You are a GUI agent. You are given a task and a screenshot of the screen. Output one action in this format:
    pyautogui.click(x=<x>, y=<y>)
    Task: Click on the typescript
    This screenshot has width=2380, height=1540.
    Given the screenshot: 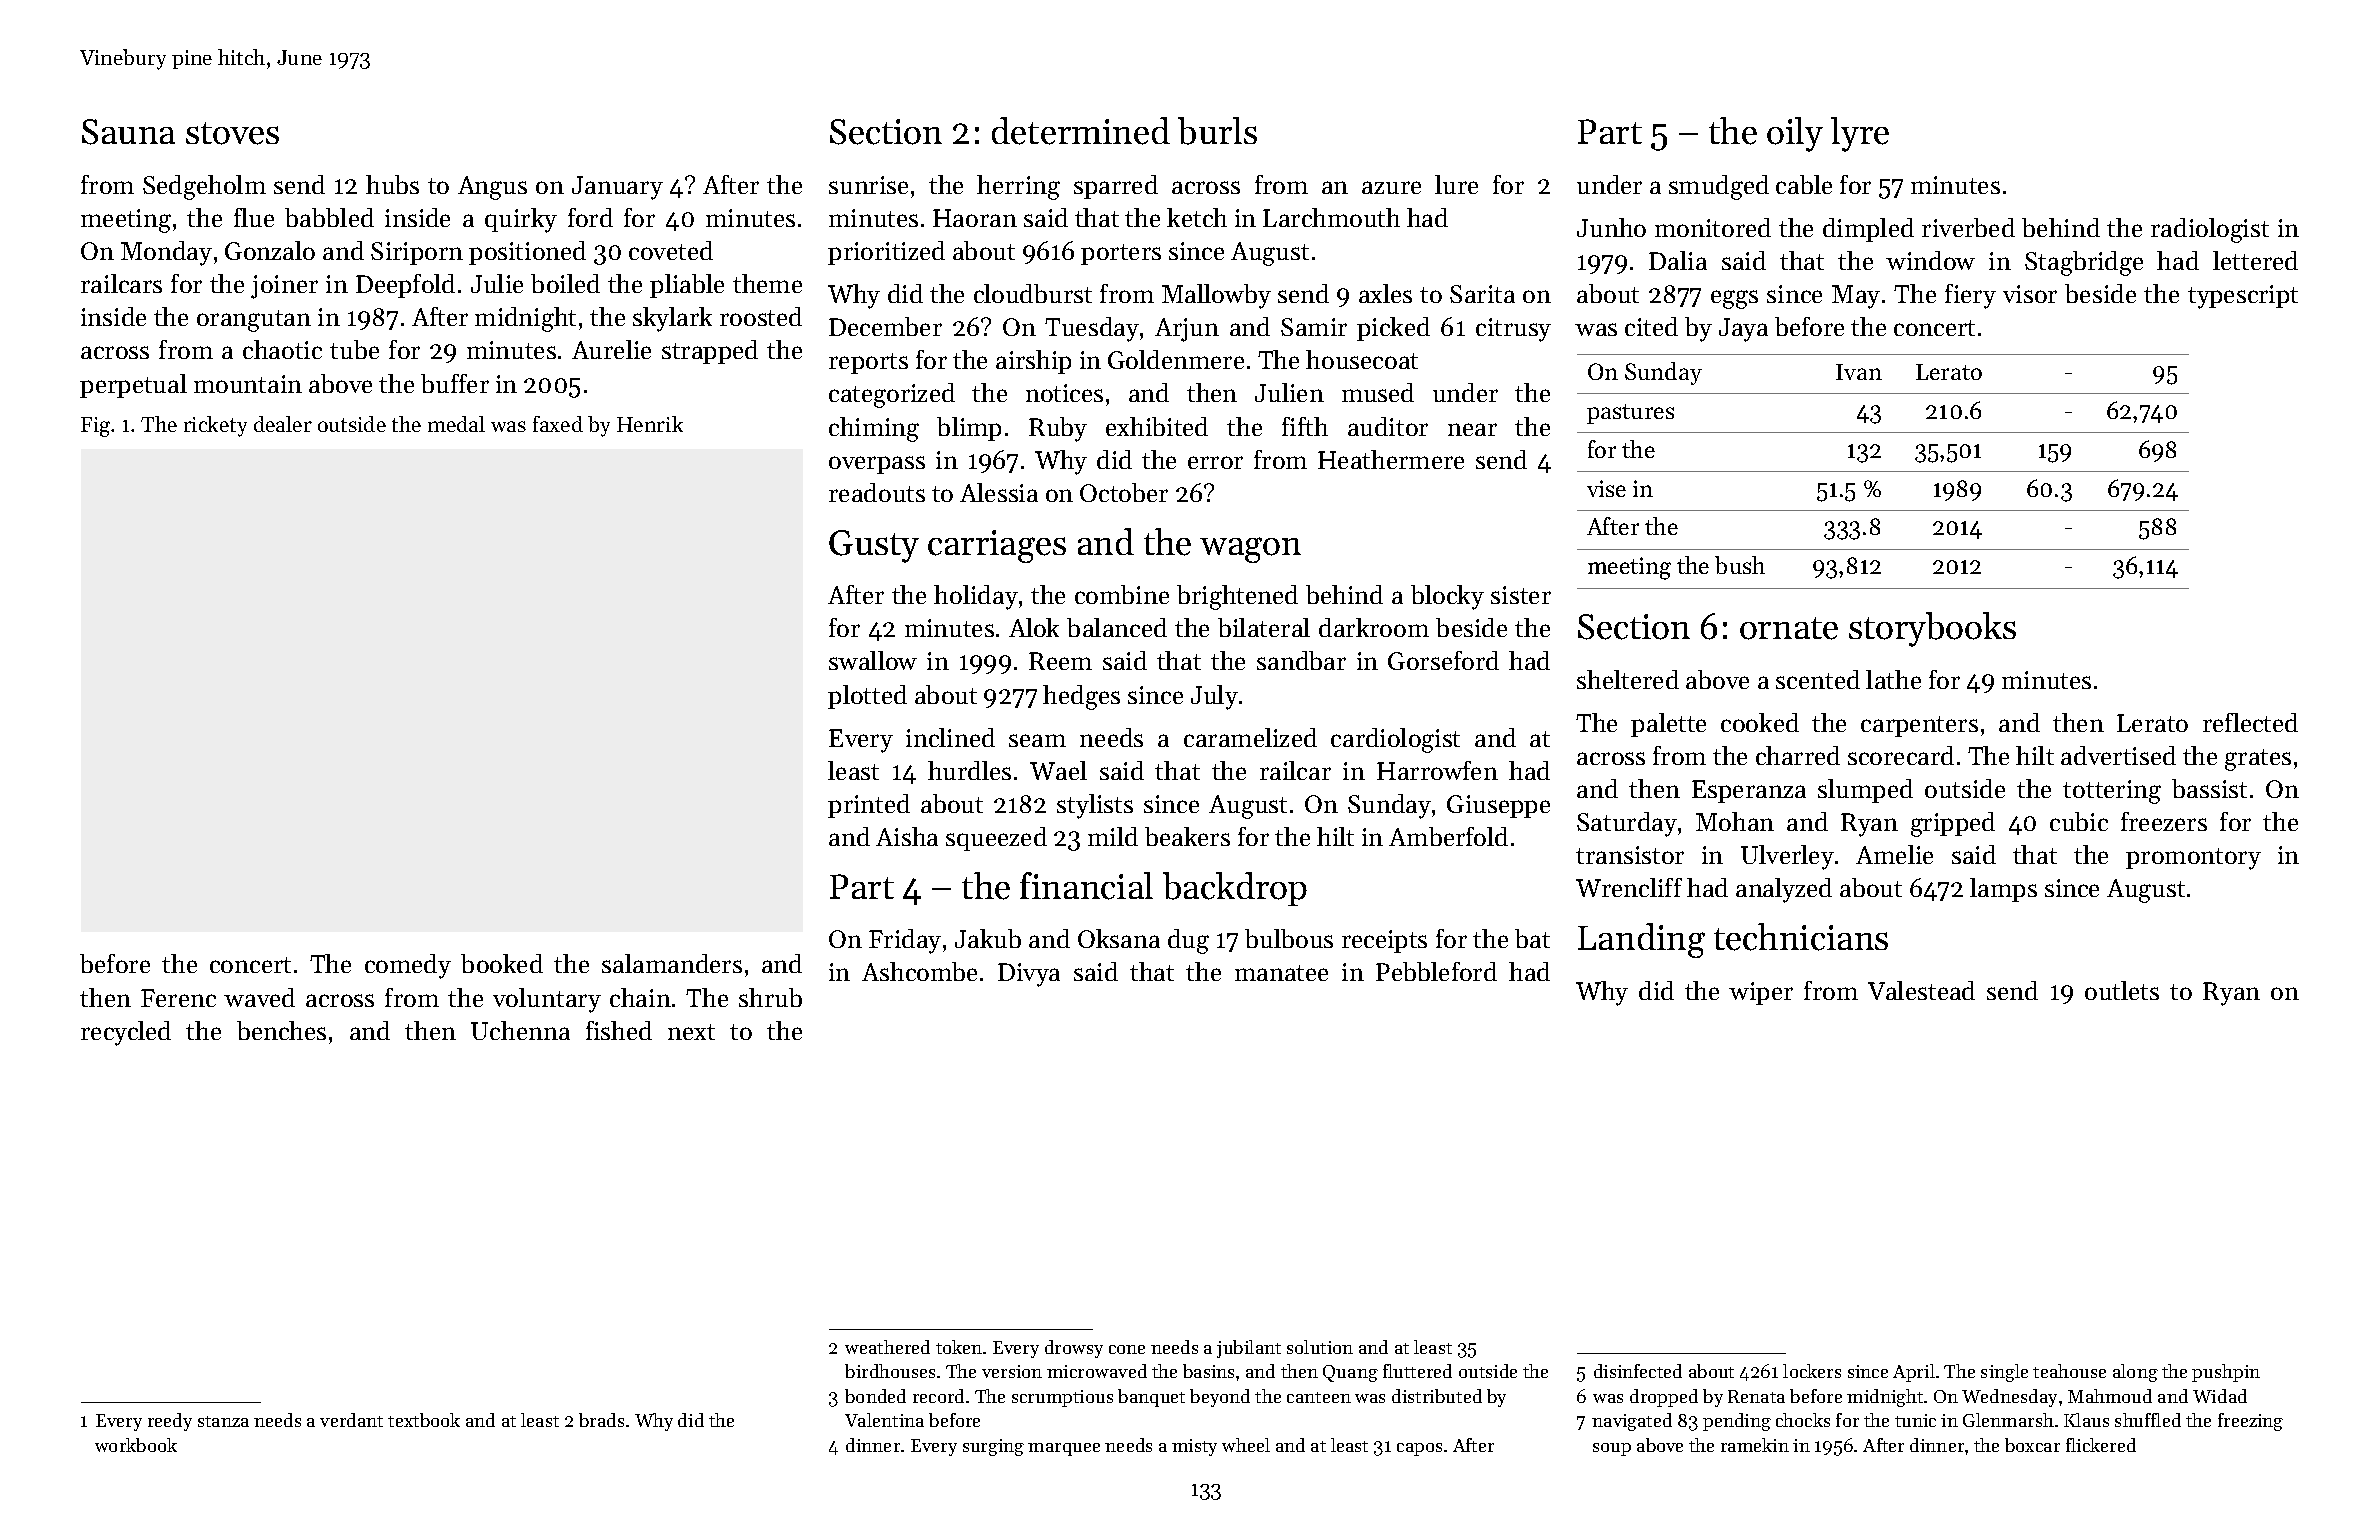 What is the action you would take?
    pyautogui.click(x=2243, y=297)
